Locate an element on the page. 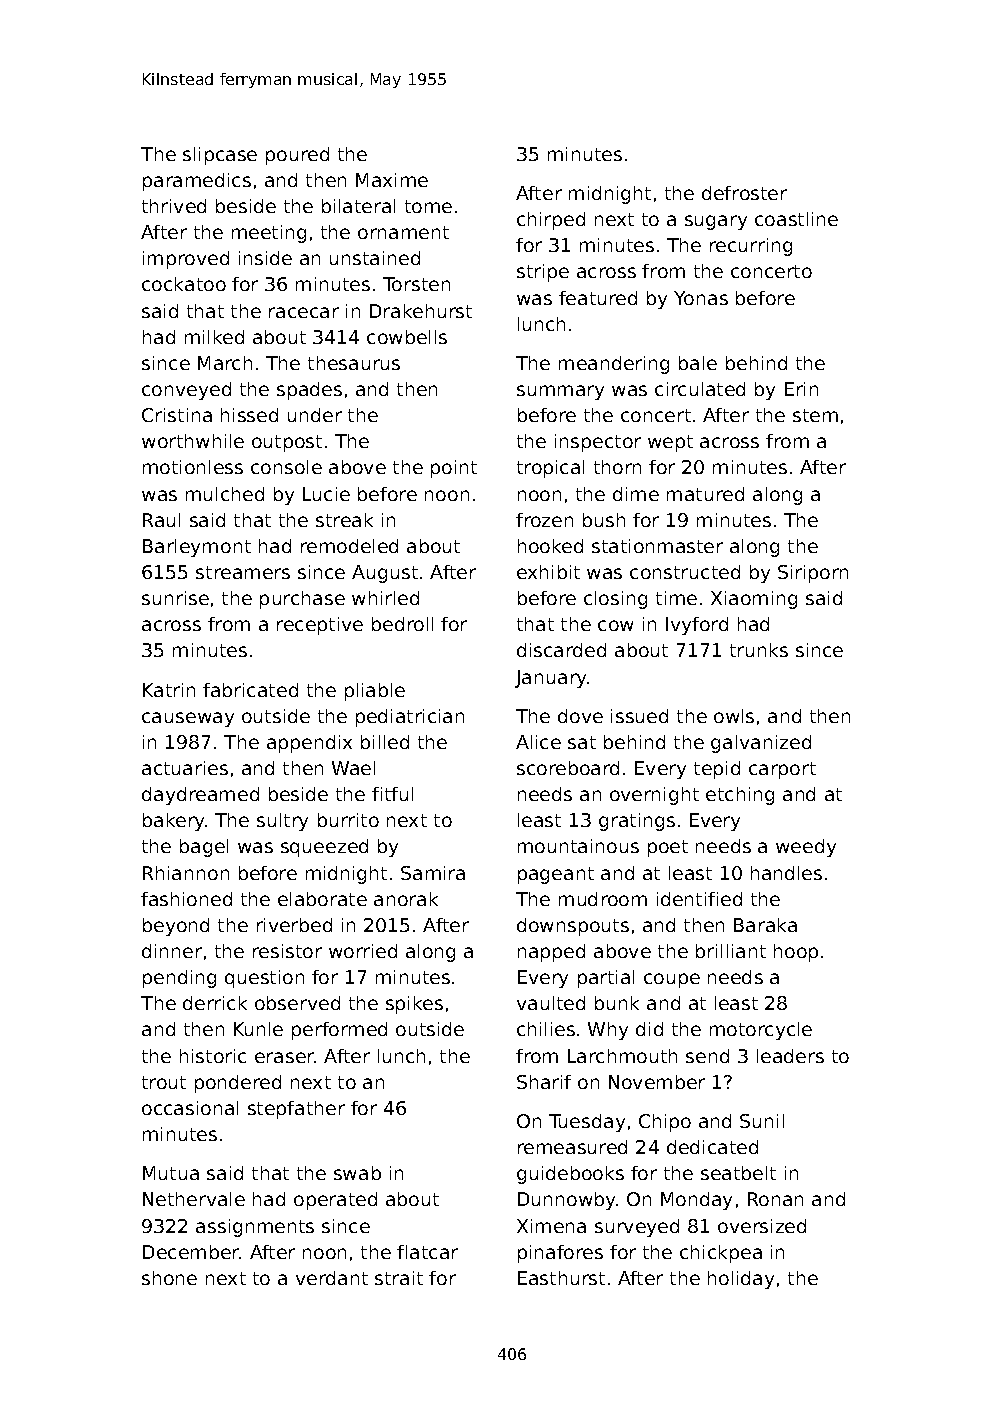 Image resolution: width=995 pixels, height=1413 pixels. Sunil is located at coordinates (762, 1121).
